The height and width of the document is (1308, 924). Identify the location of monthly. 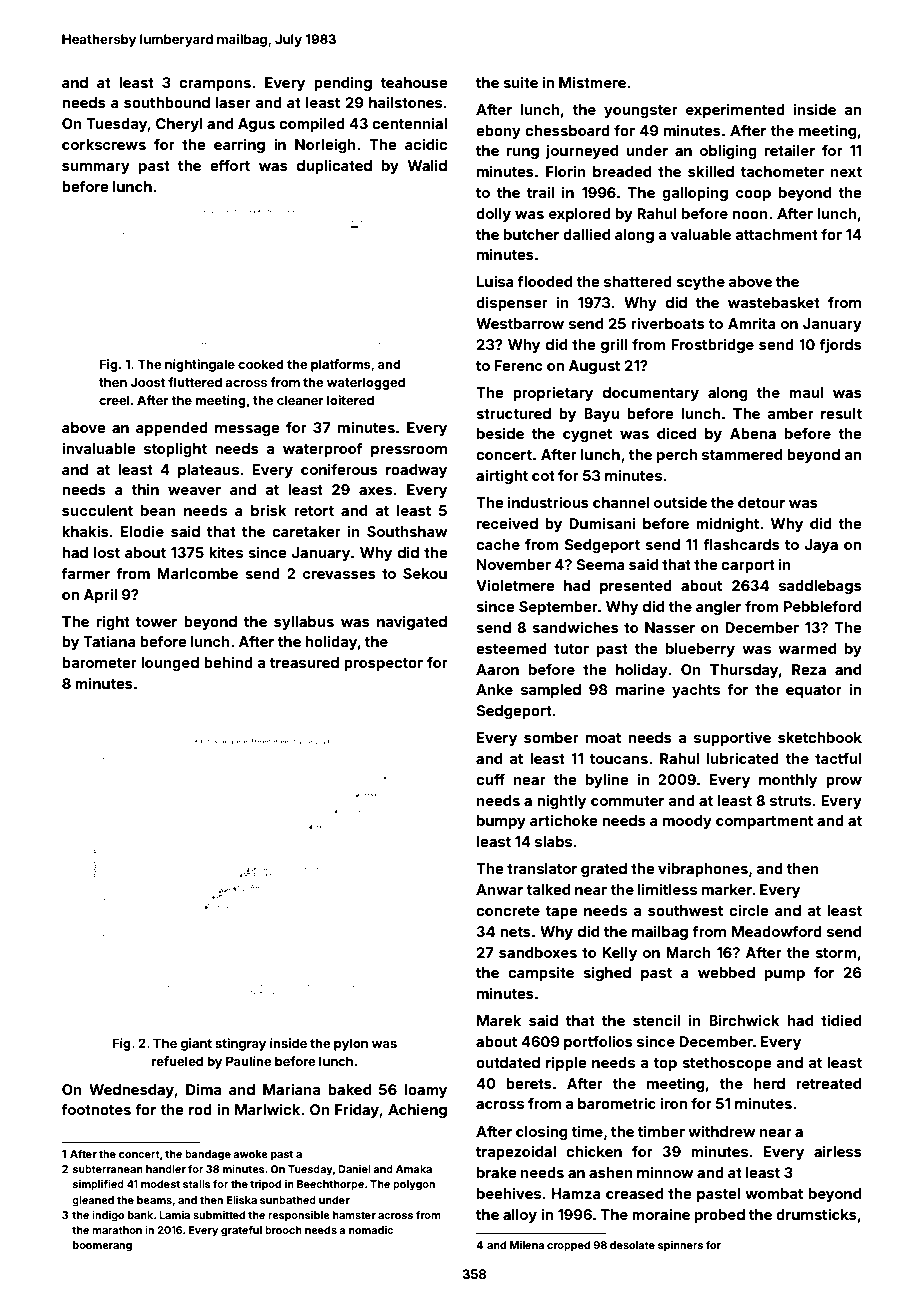
(788, 781).
